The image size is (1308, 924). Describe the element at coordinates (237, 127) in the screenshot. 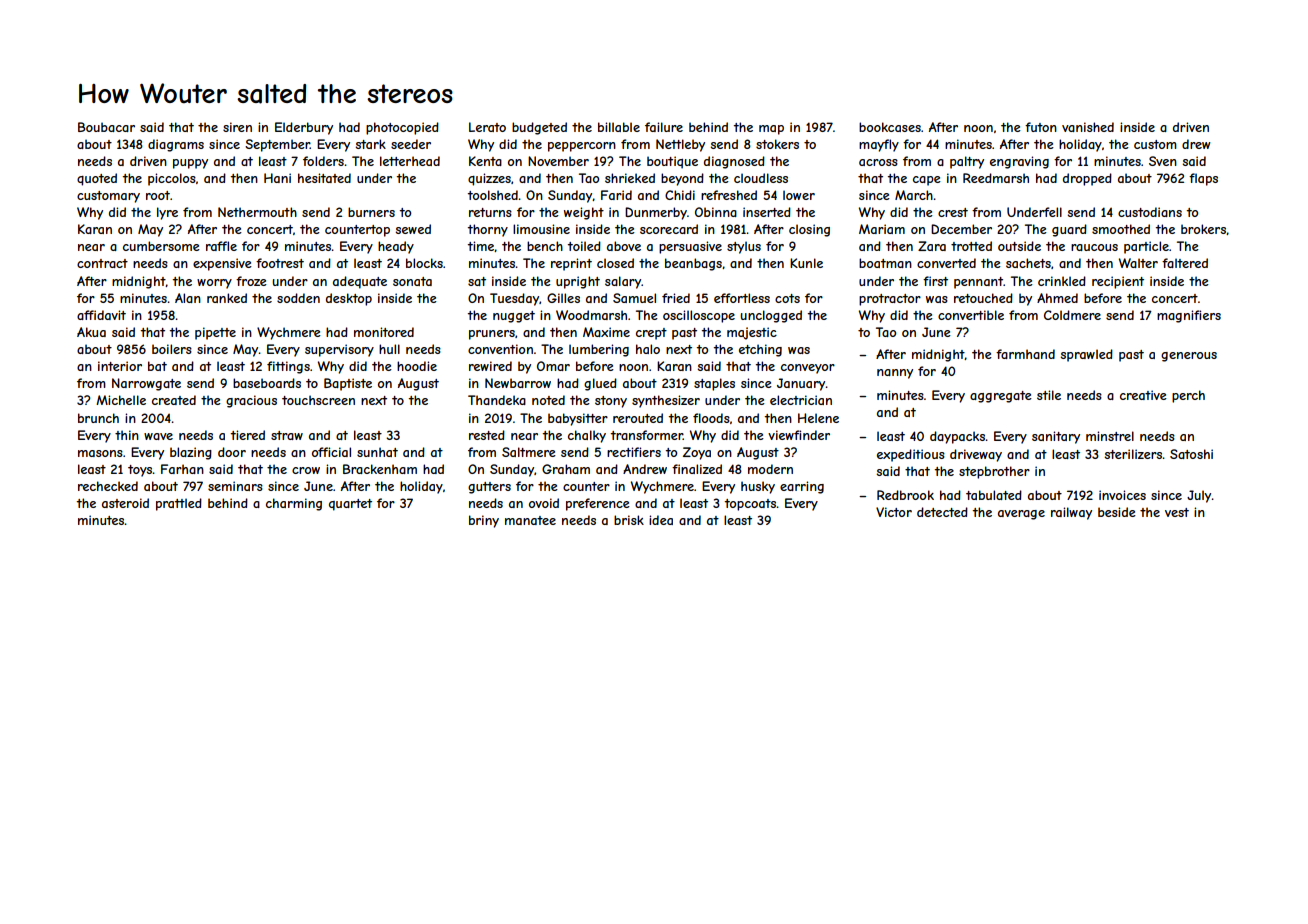

I see `siren` at that location.
